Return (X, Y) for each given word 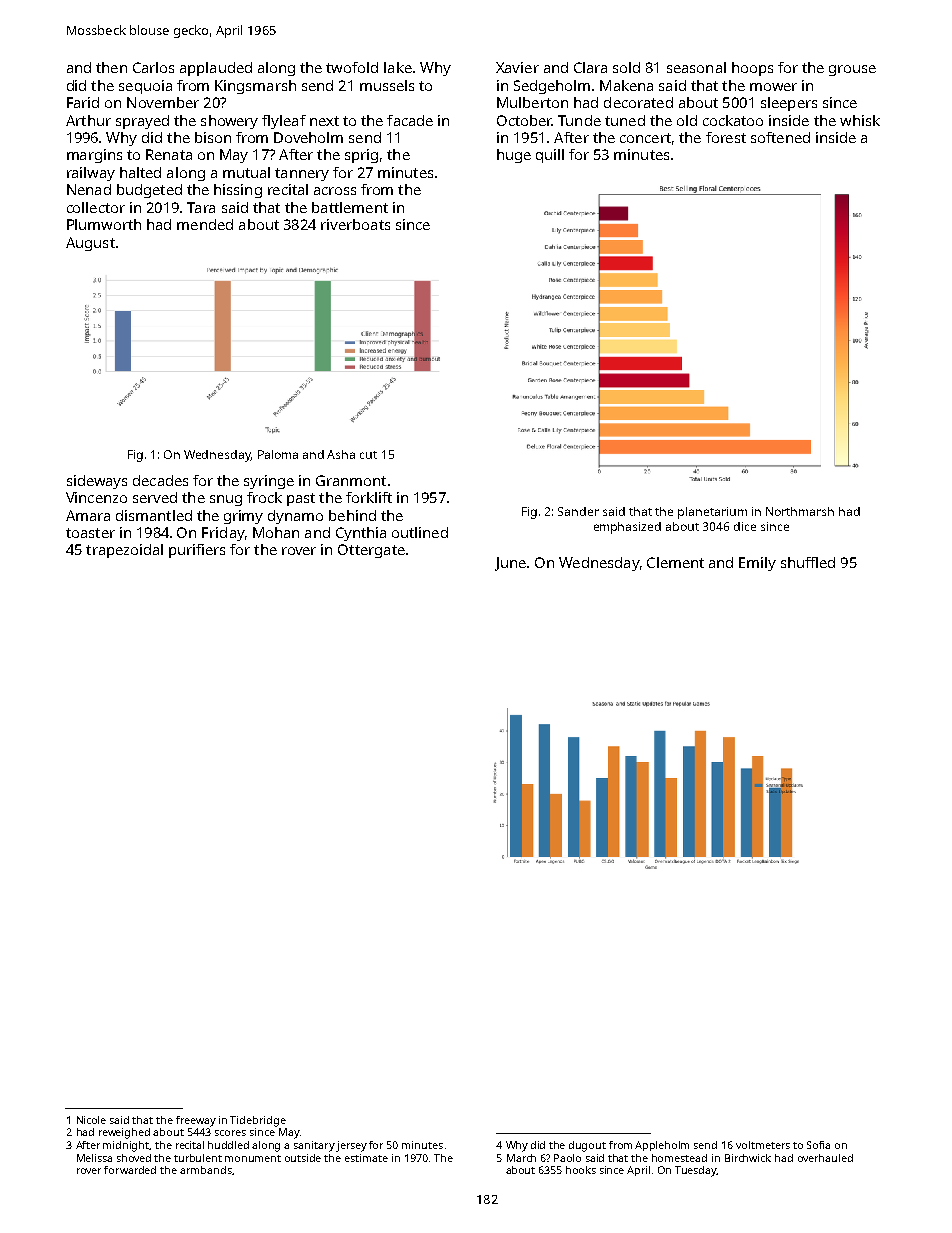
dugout (587, 1146)
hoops (752, 69)
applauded (216, 69)
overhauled (825, 1158)
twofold (352, 67)
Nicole (91, 1120)
